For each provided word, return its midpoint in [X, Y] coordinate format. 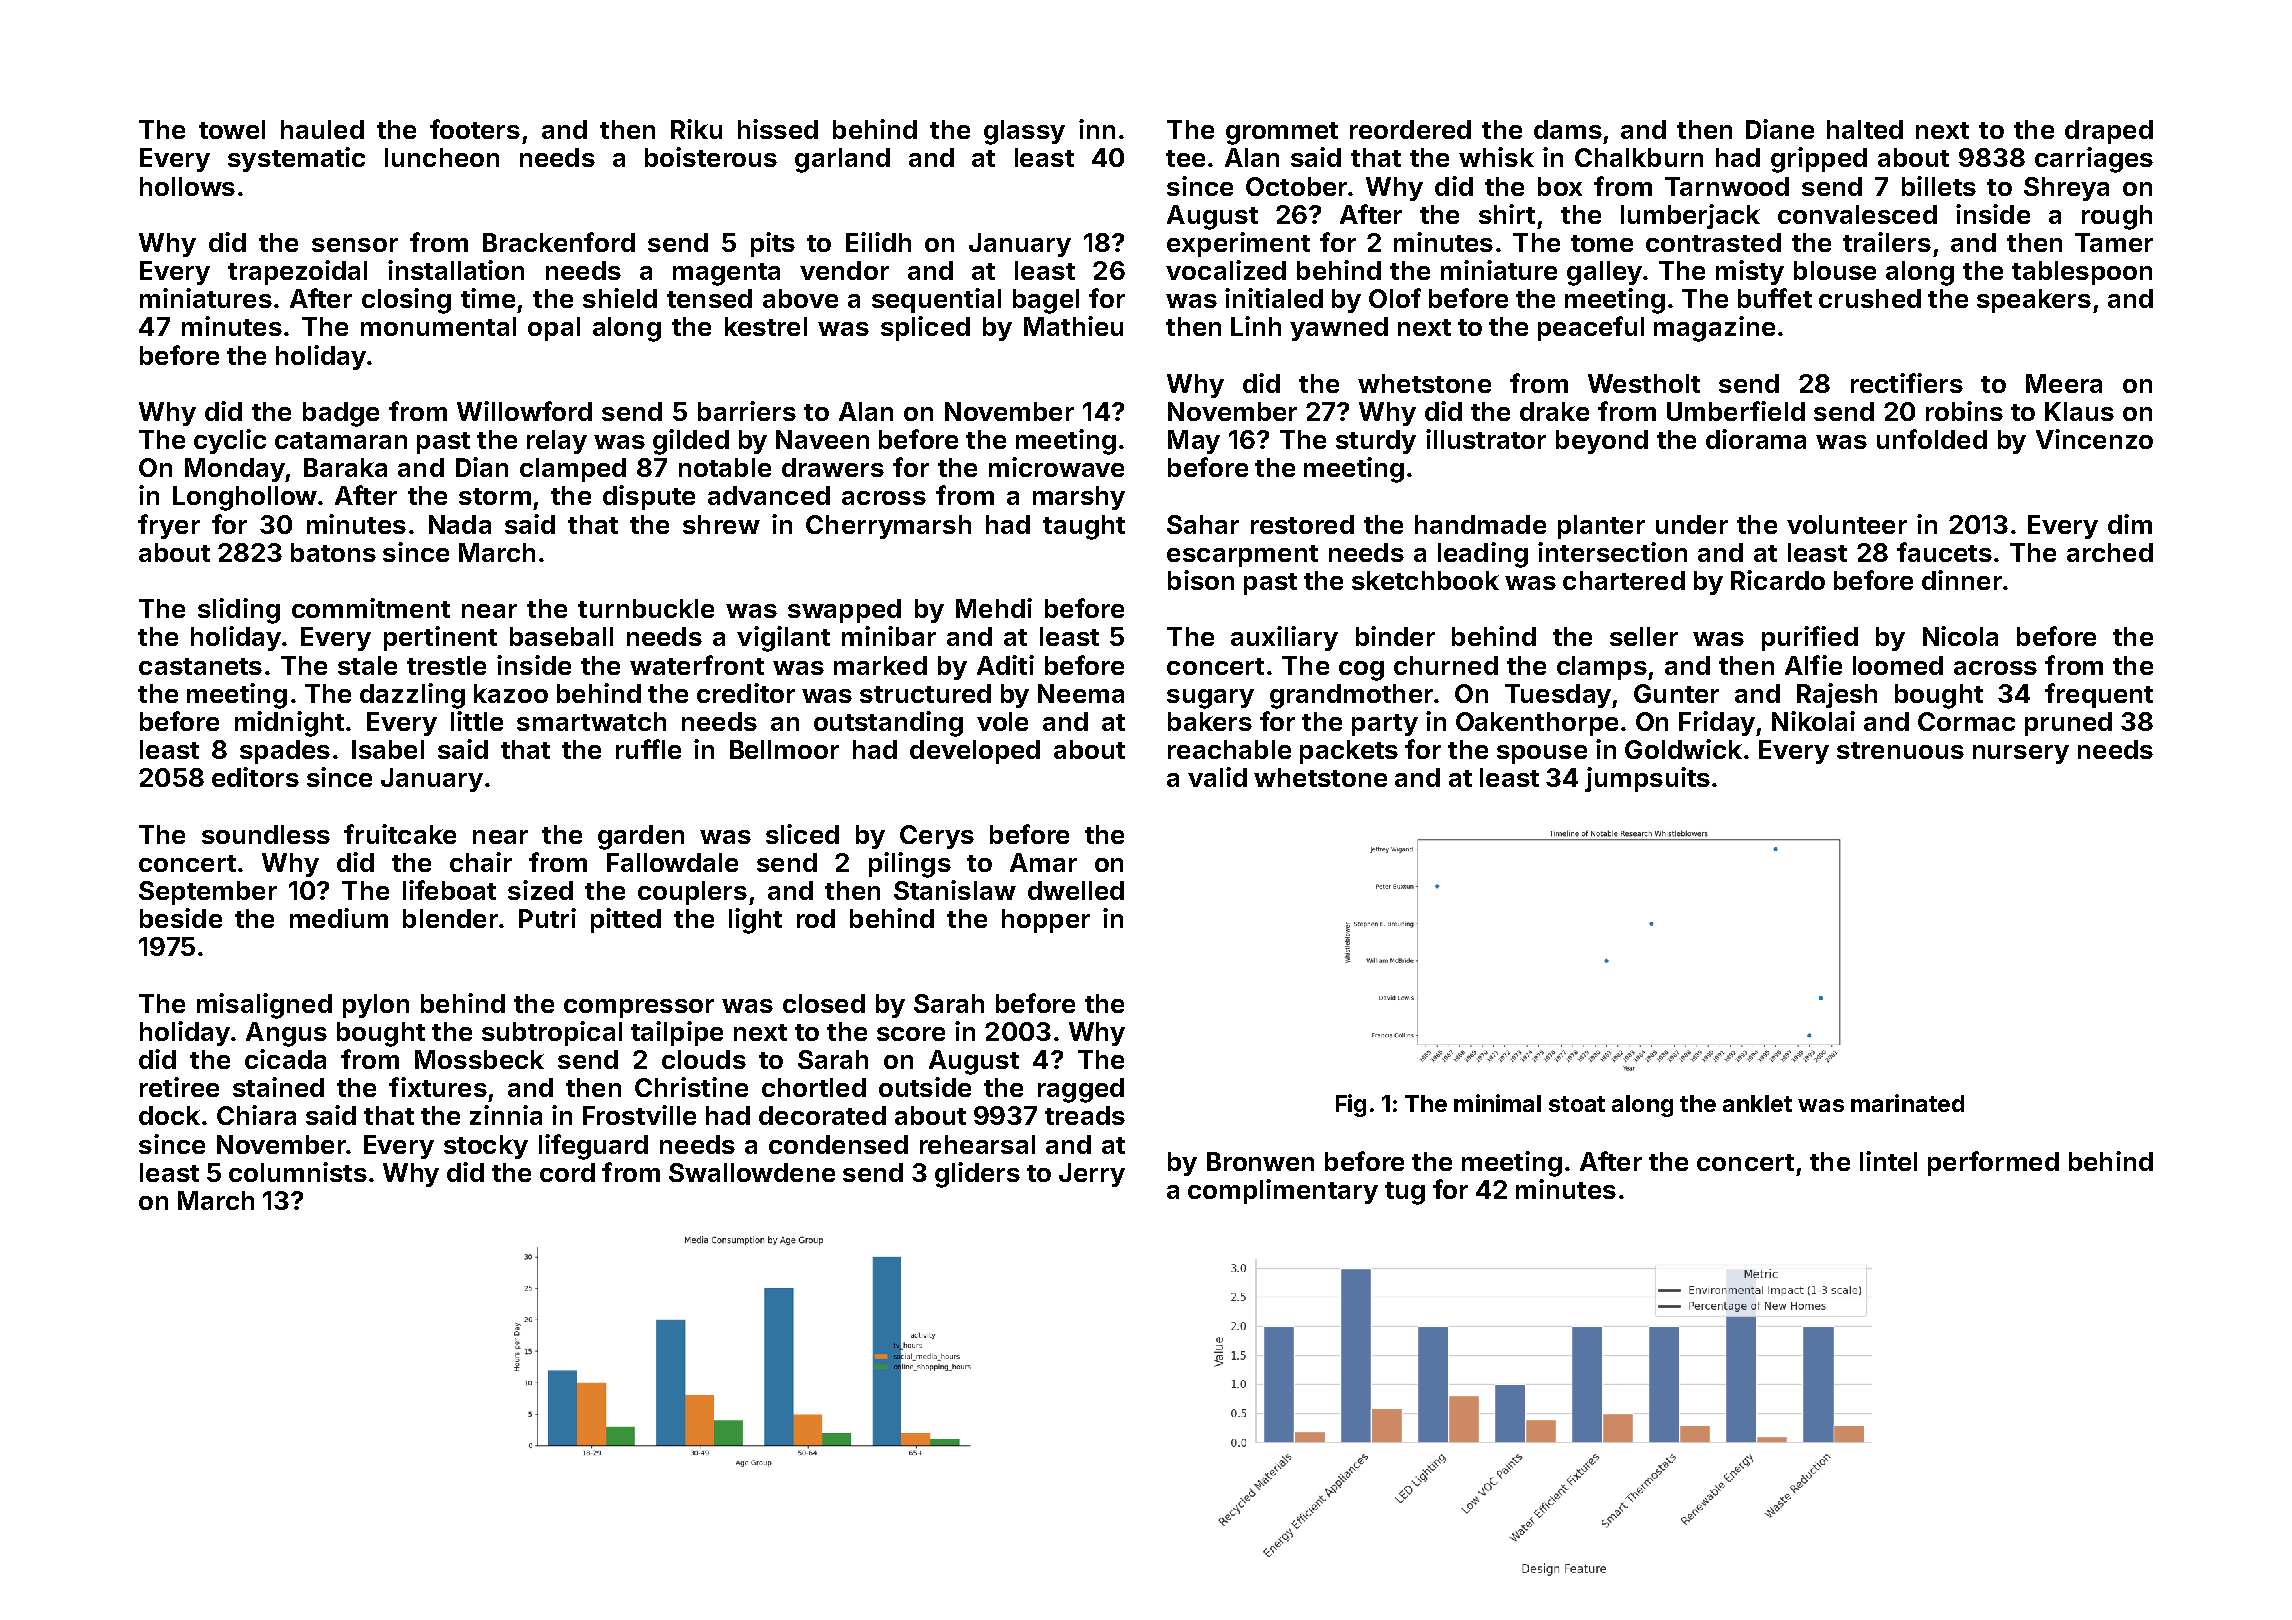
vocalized [1226, 270]
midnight [289, 724]
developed [975, 752]
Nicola [1960, 636]
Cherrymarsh [888, 527]
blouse [1835, 270]
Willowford [524, 411]
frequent [2099, 695]
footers [475, 129]
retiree [179, 1087]
